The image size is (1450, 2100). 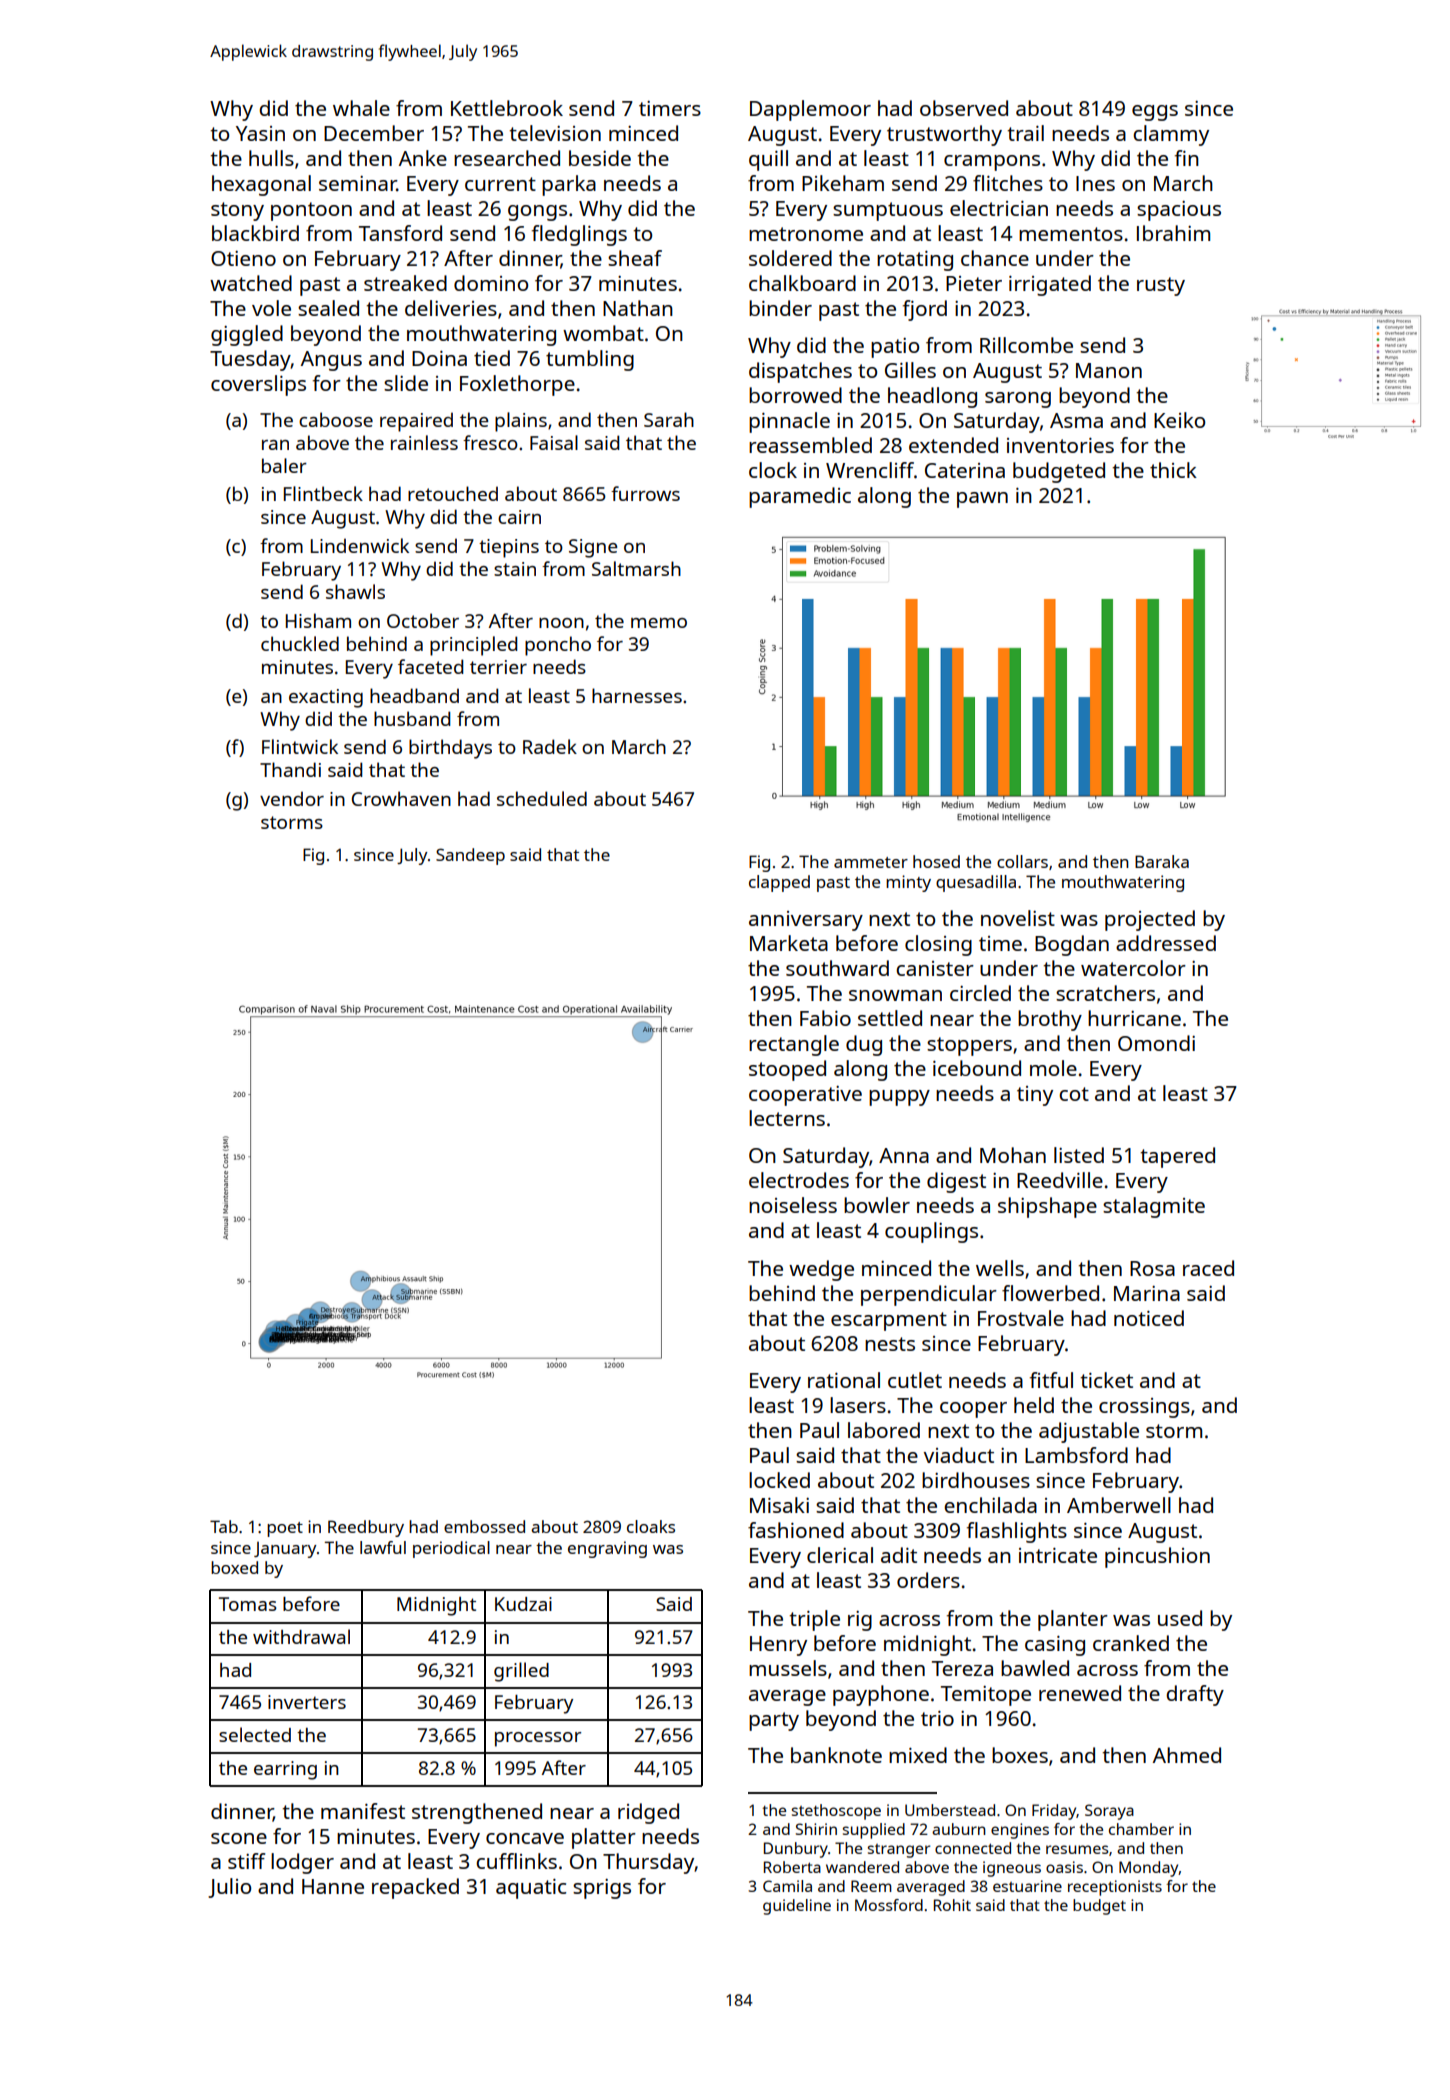 I want to click on guideline, so click(x=797, y=1907).
